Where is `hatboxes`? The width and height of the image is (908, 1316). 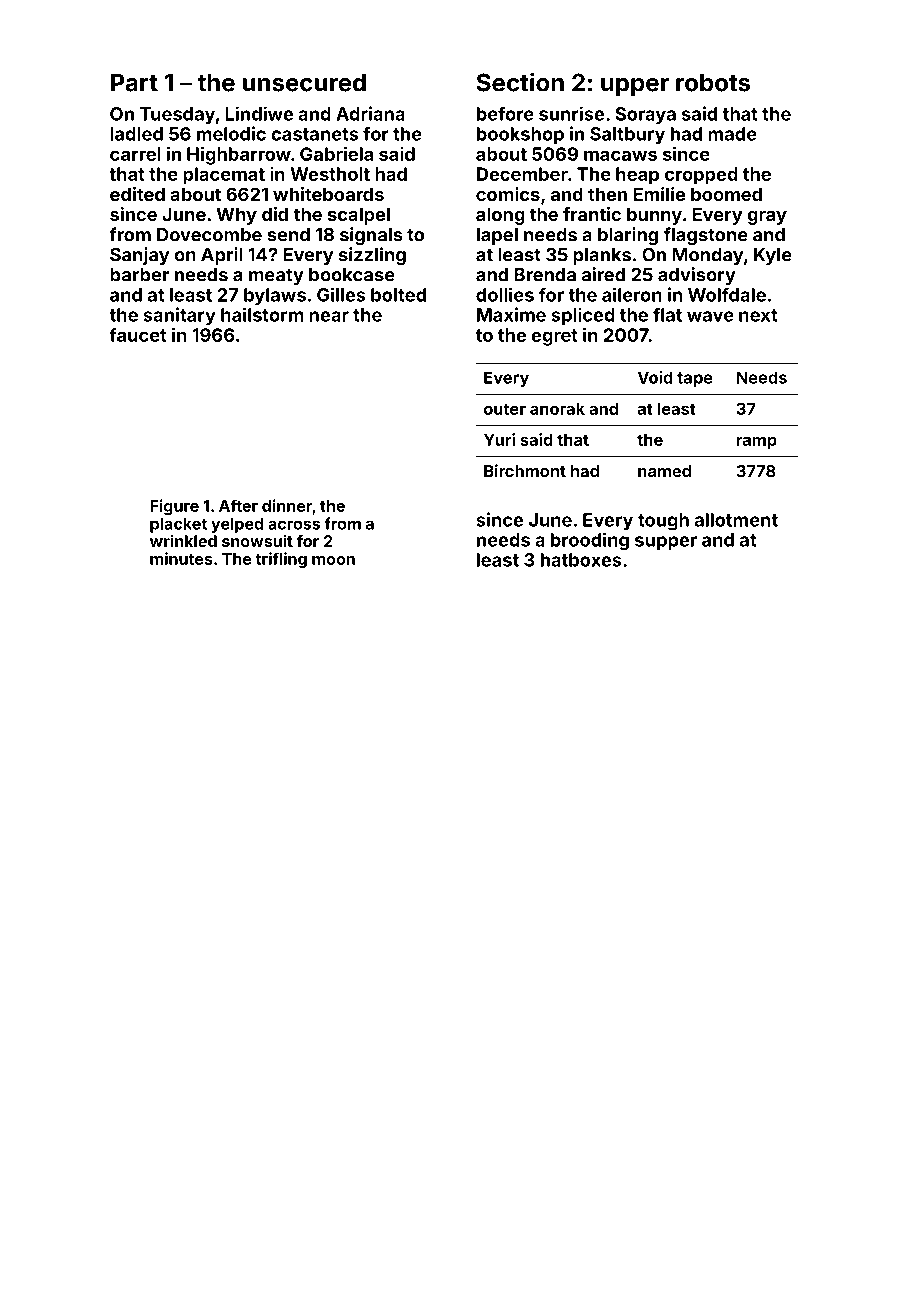
hatboxes is located at coordinates (581, 560).
